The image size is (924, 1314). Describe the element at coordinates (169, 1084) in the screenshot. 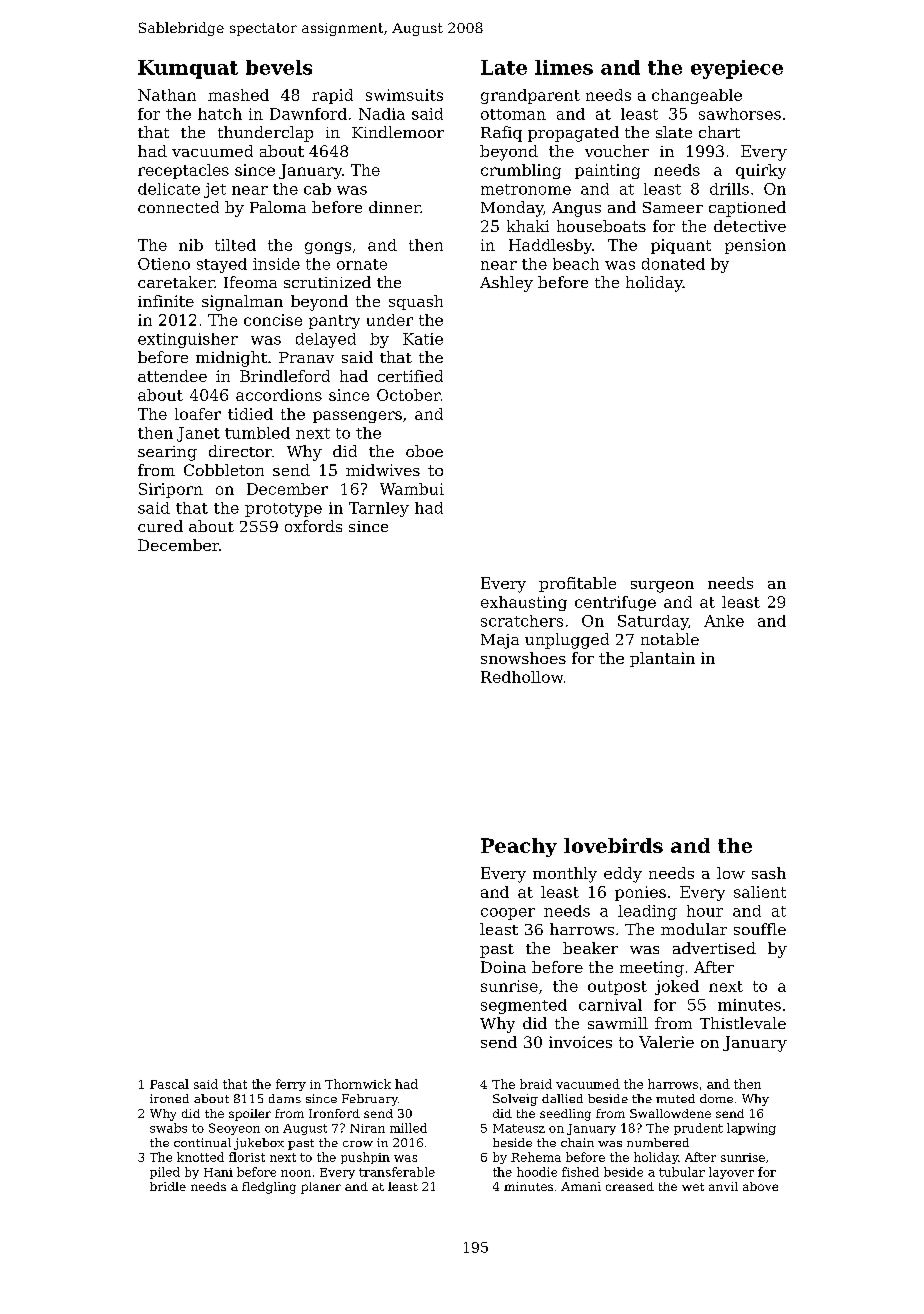

I see `Pascal` at that location.
